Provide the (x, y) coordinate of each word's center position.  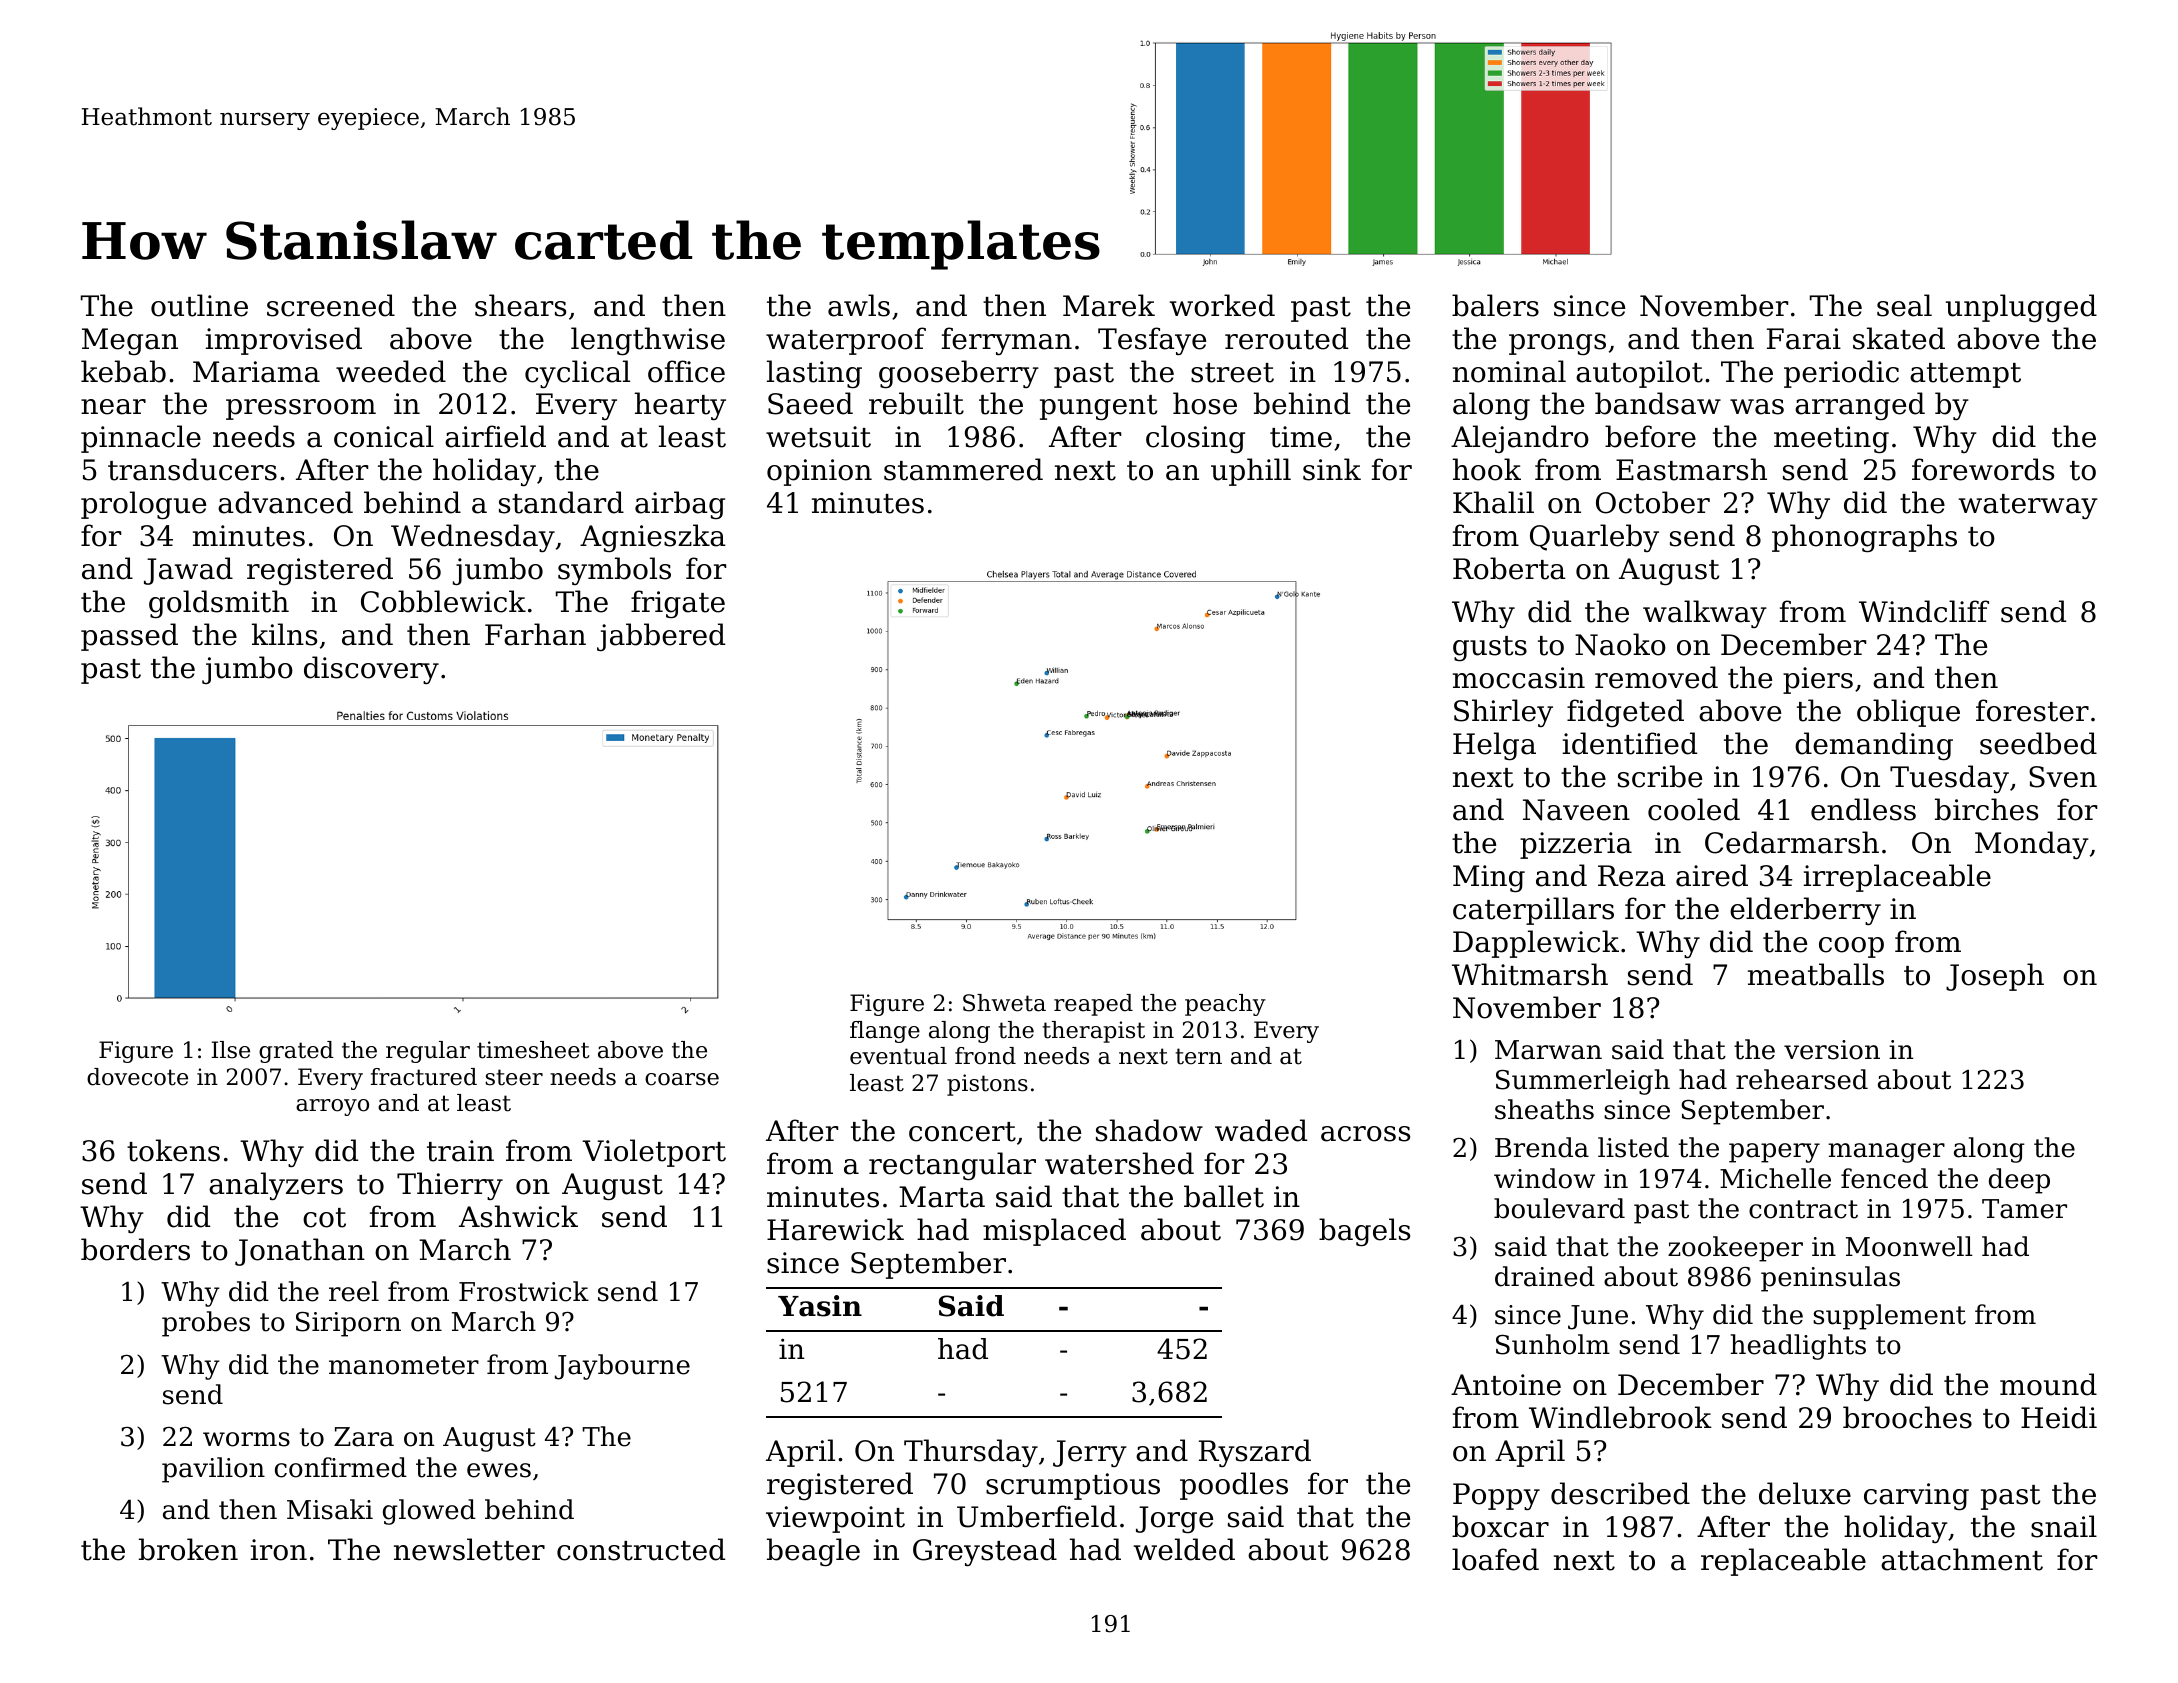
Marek (1109, 305)
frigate (678, 604)
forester (2032, 710)
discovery (371, 670)
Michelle (1775, 1178)
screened (331, 305)
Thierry (450, 1186)
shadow (1149, 1130)
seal (1904, 305)
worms (246, 1439)
